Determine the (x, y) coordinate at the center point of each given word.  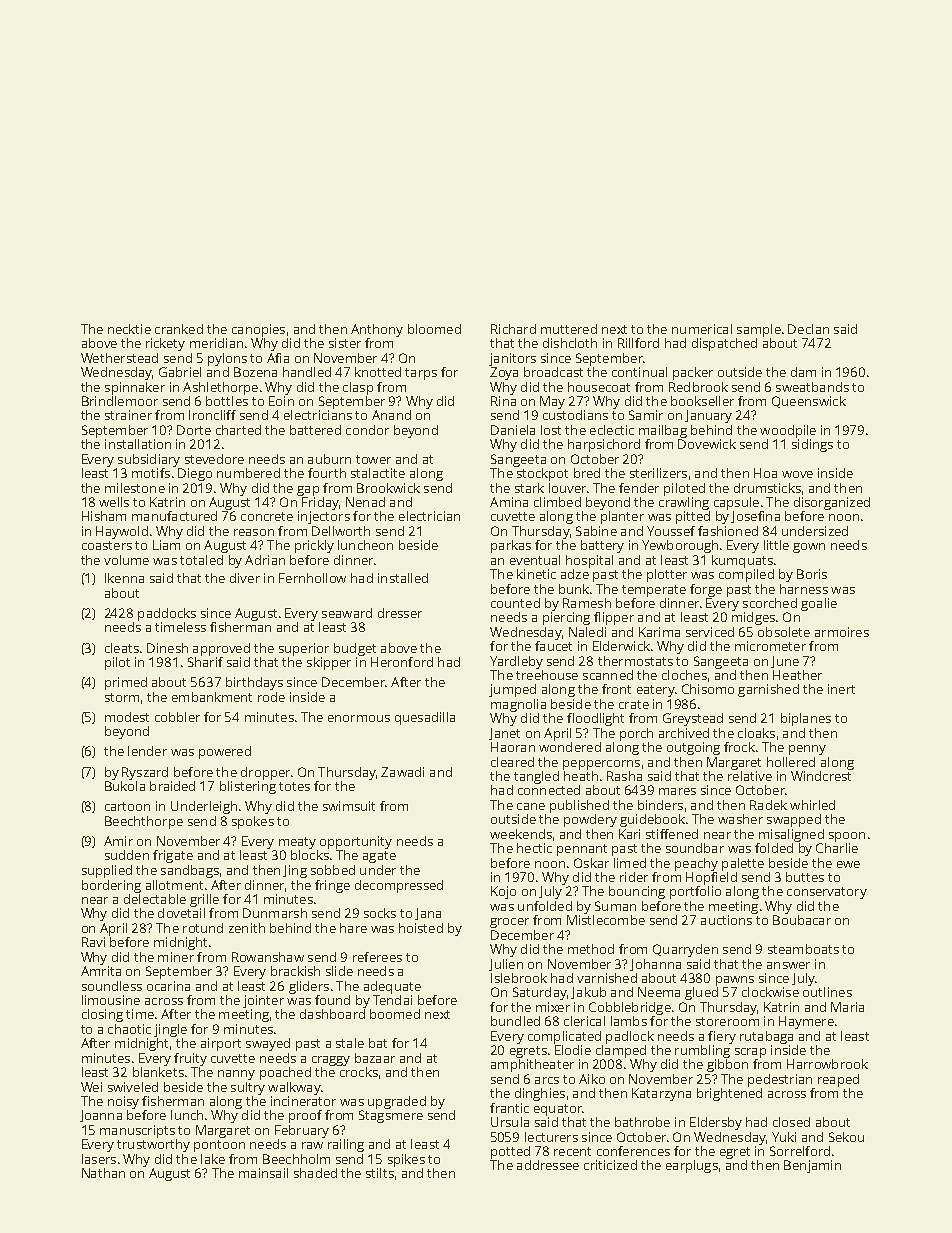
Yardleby (516, 662)
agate (379, 857)
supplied (107, 871)
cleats (122, 648)
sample (759, 330)
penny (807, 750)
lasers (99, 1159)
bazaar (375, 1058)
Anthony (377, 330)
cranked (179, 329)
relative (750, 776)
